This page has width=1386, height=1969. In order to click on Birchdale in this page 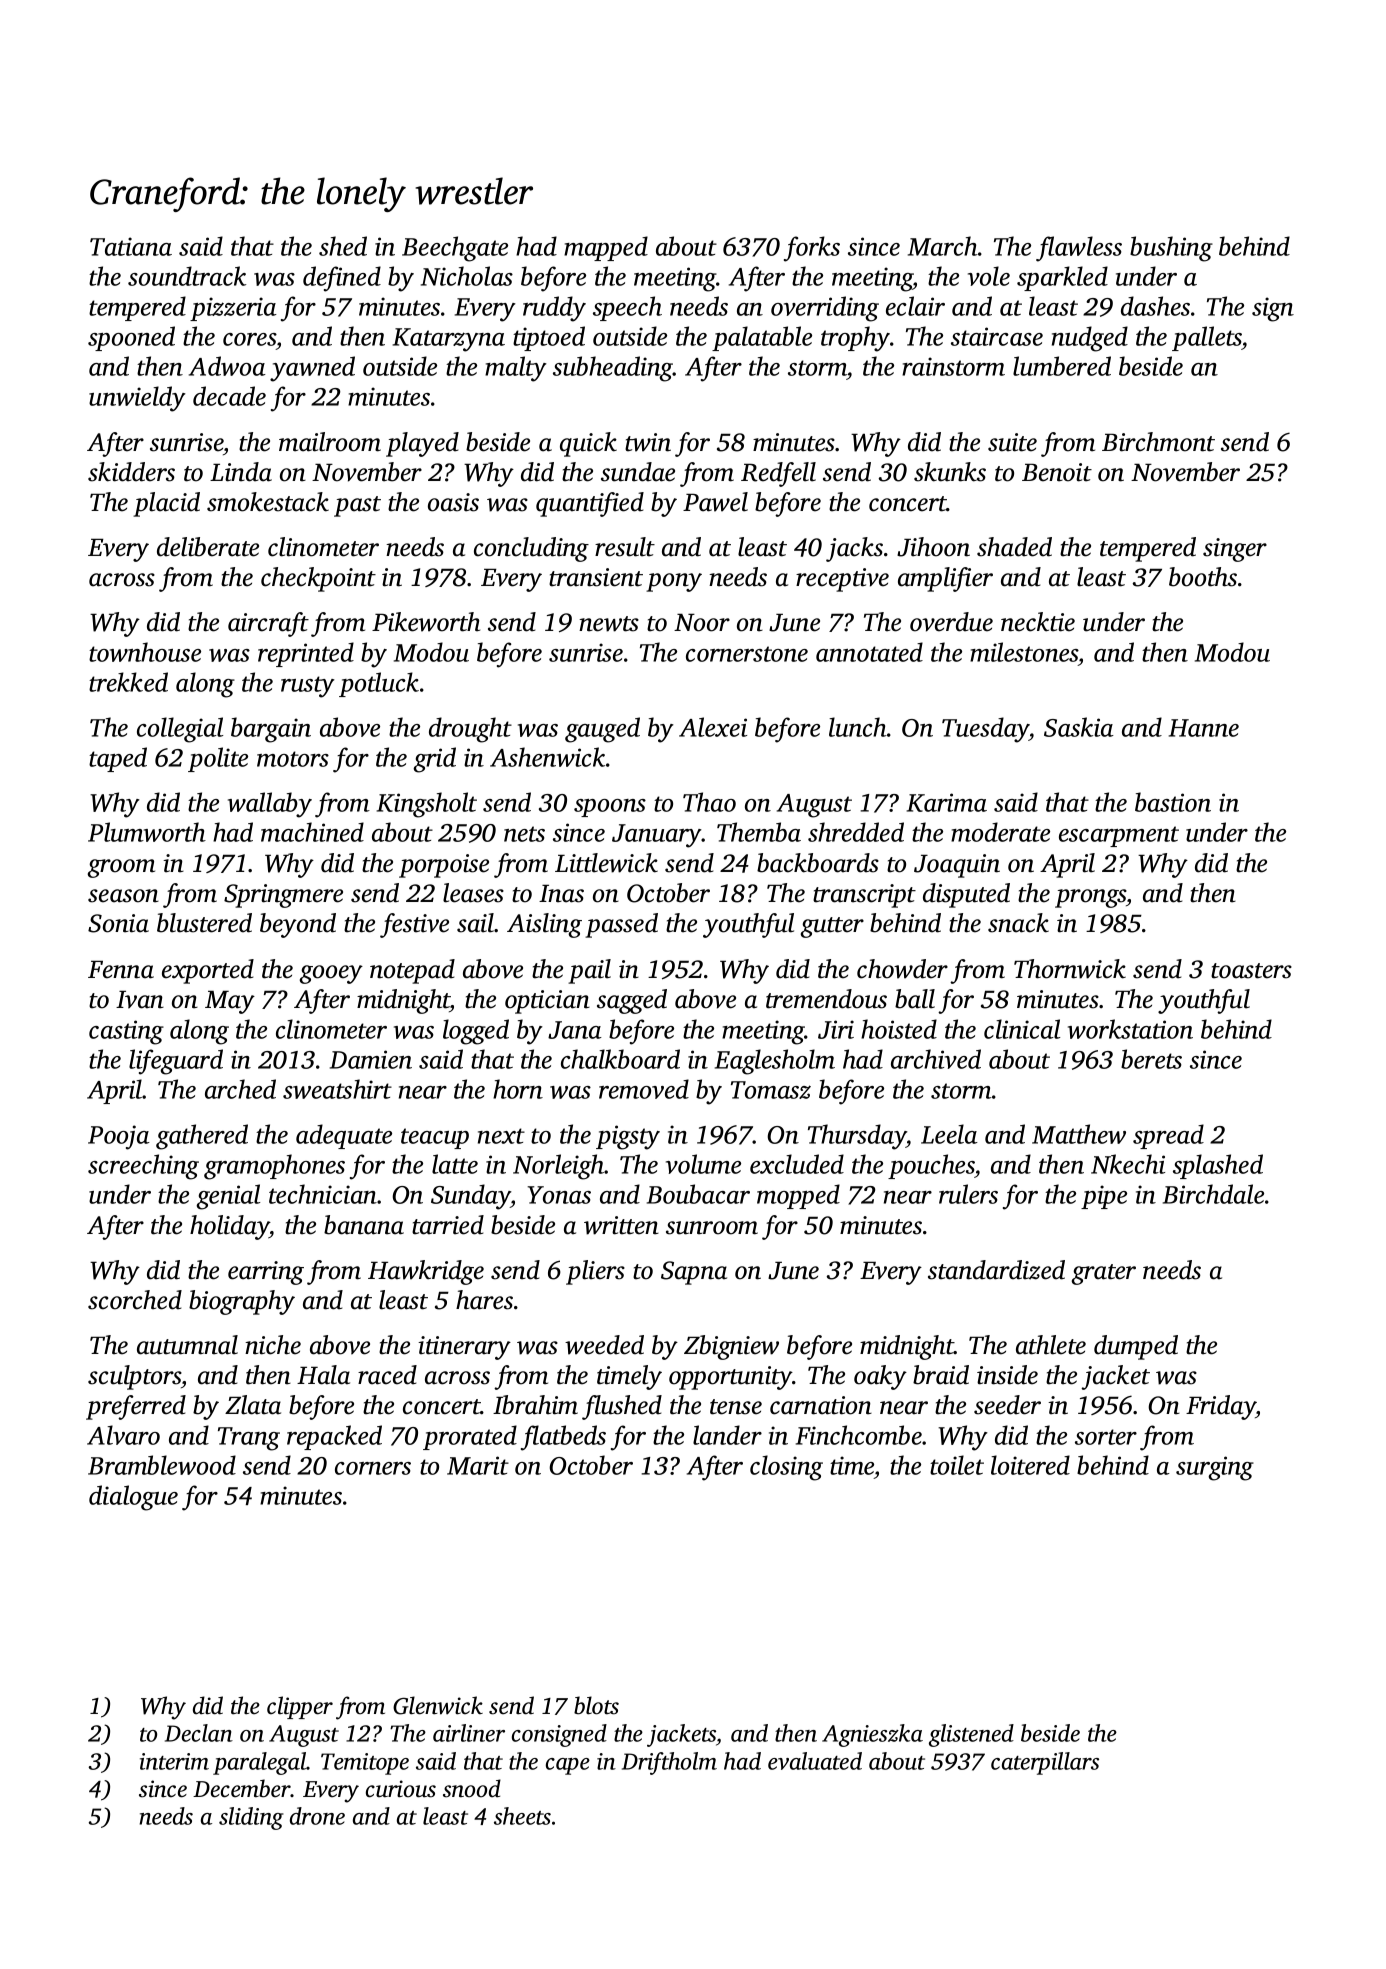, I will do `click(1213, 1194)`.
